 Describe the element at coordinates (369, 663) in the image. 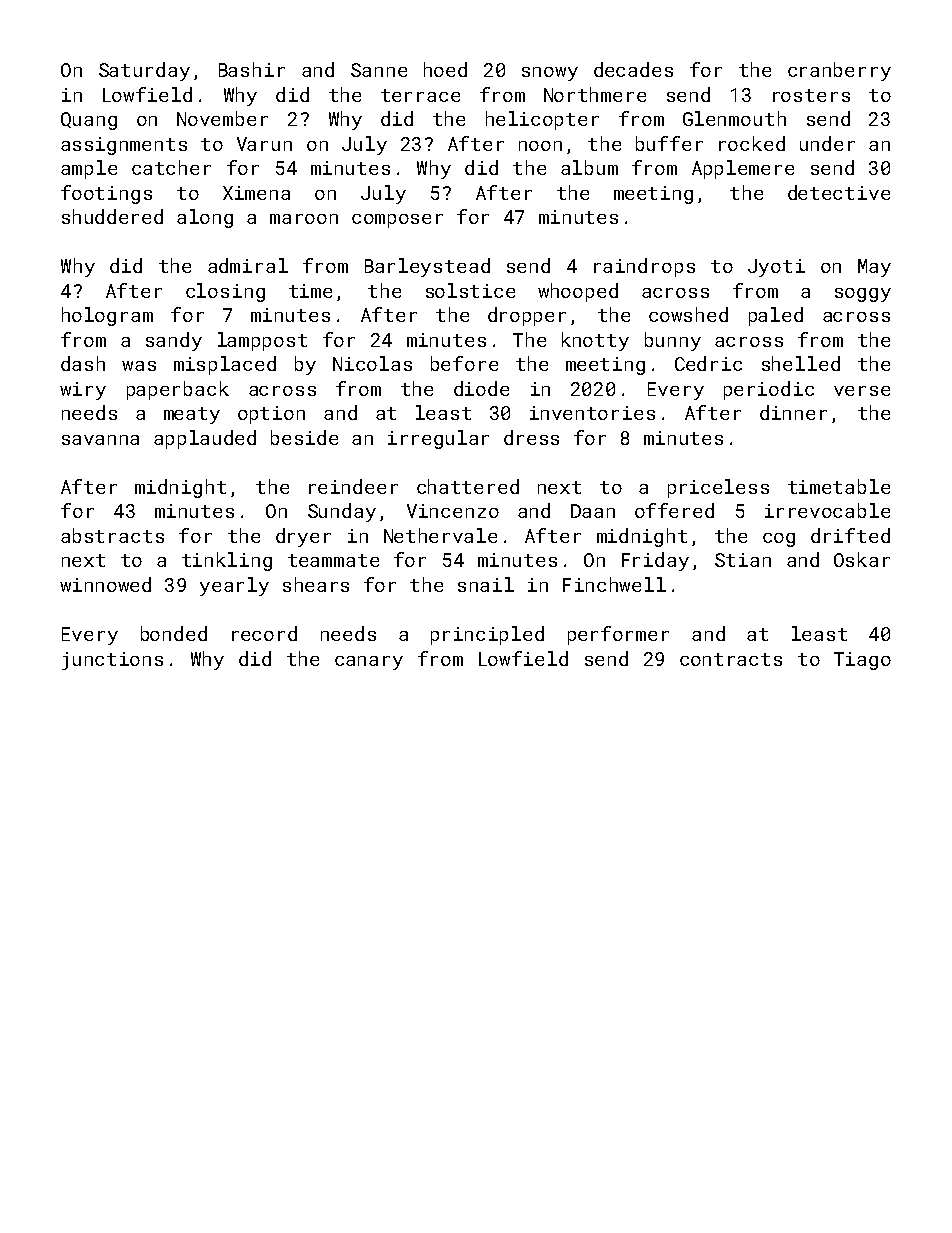

I see `canary` at that location.
